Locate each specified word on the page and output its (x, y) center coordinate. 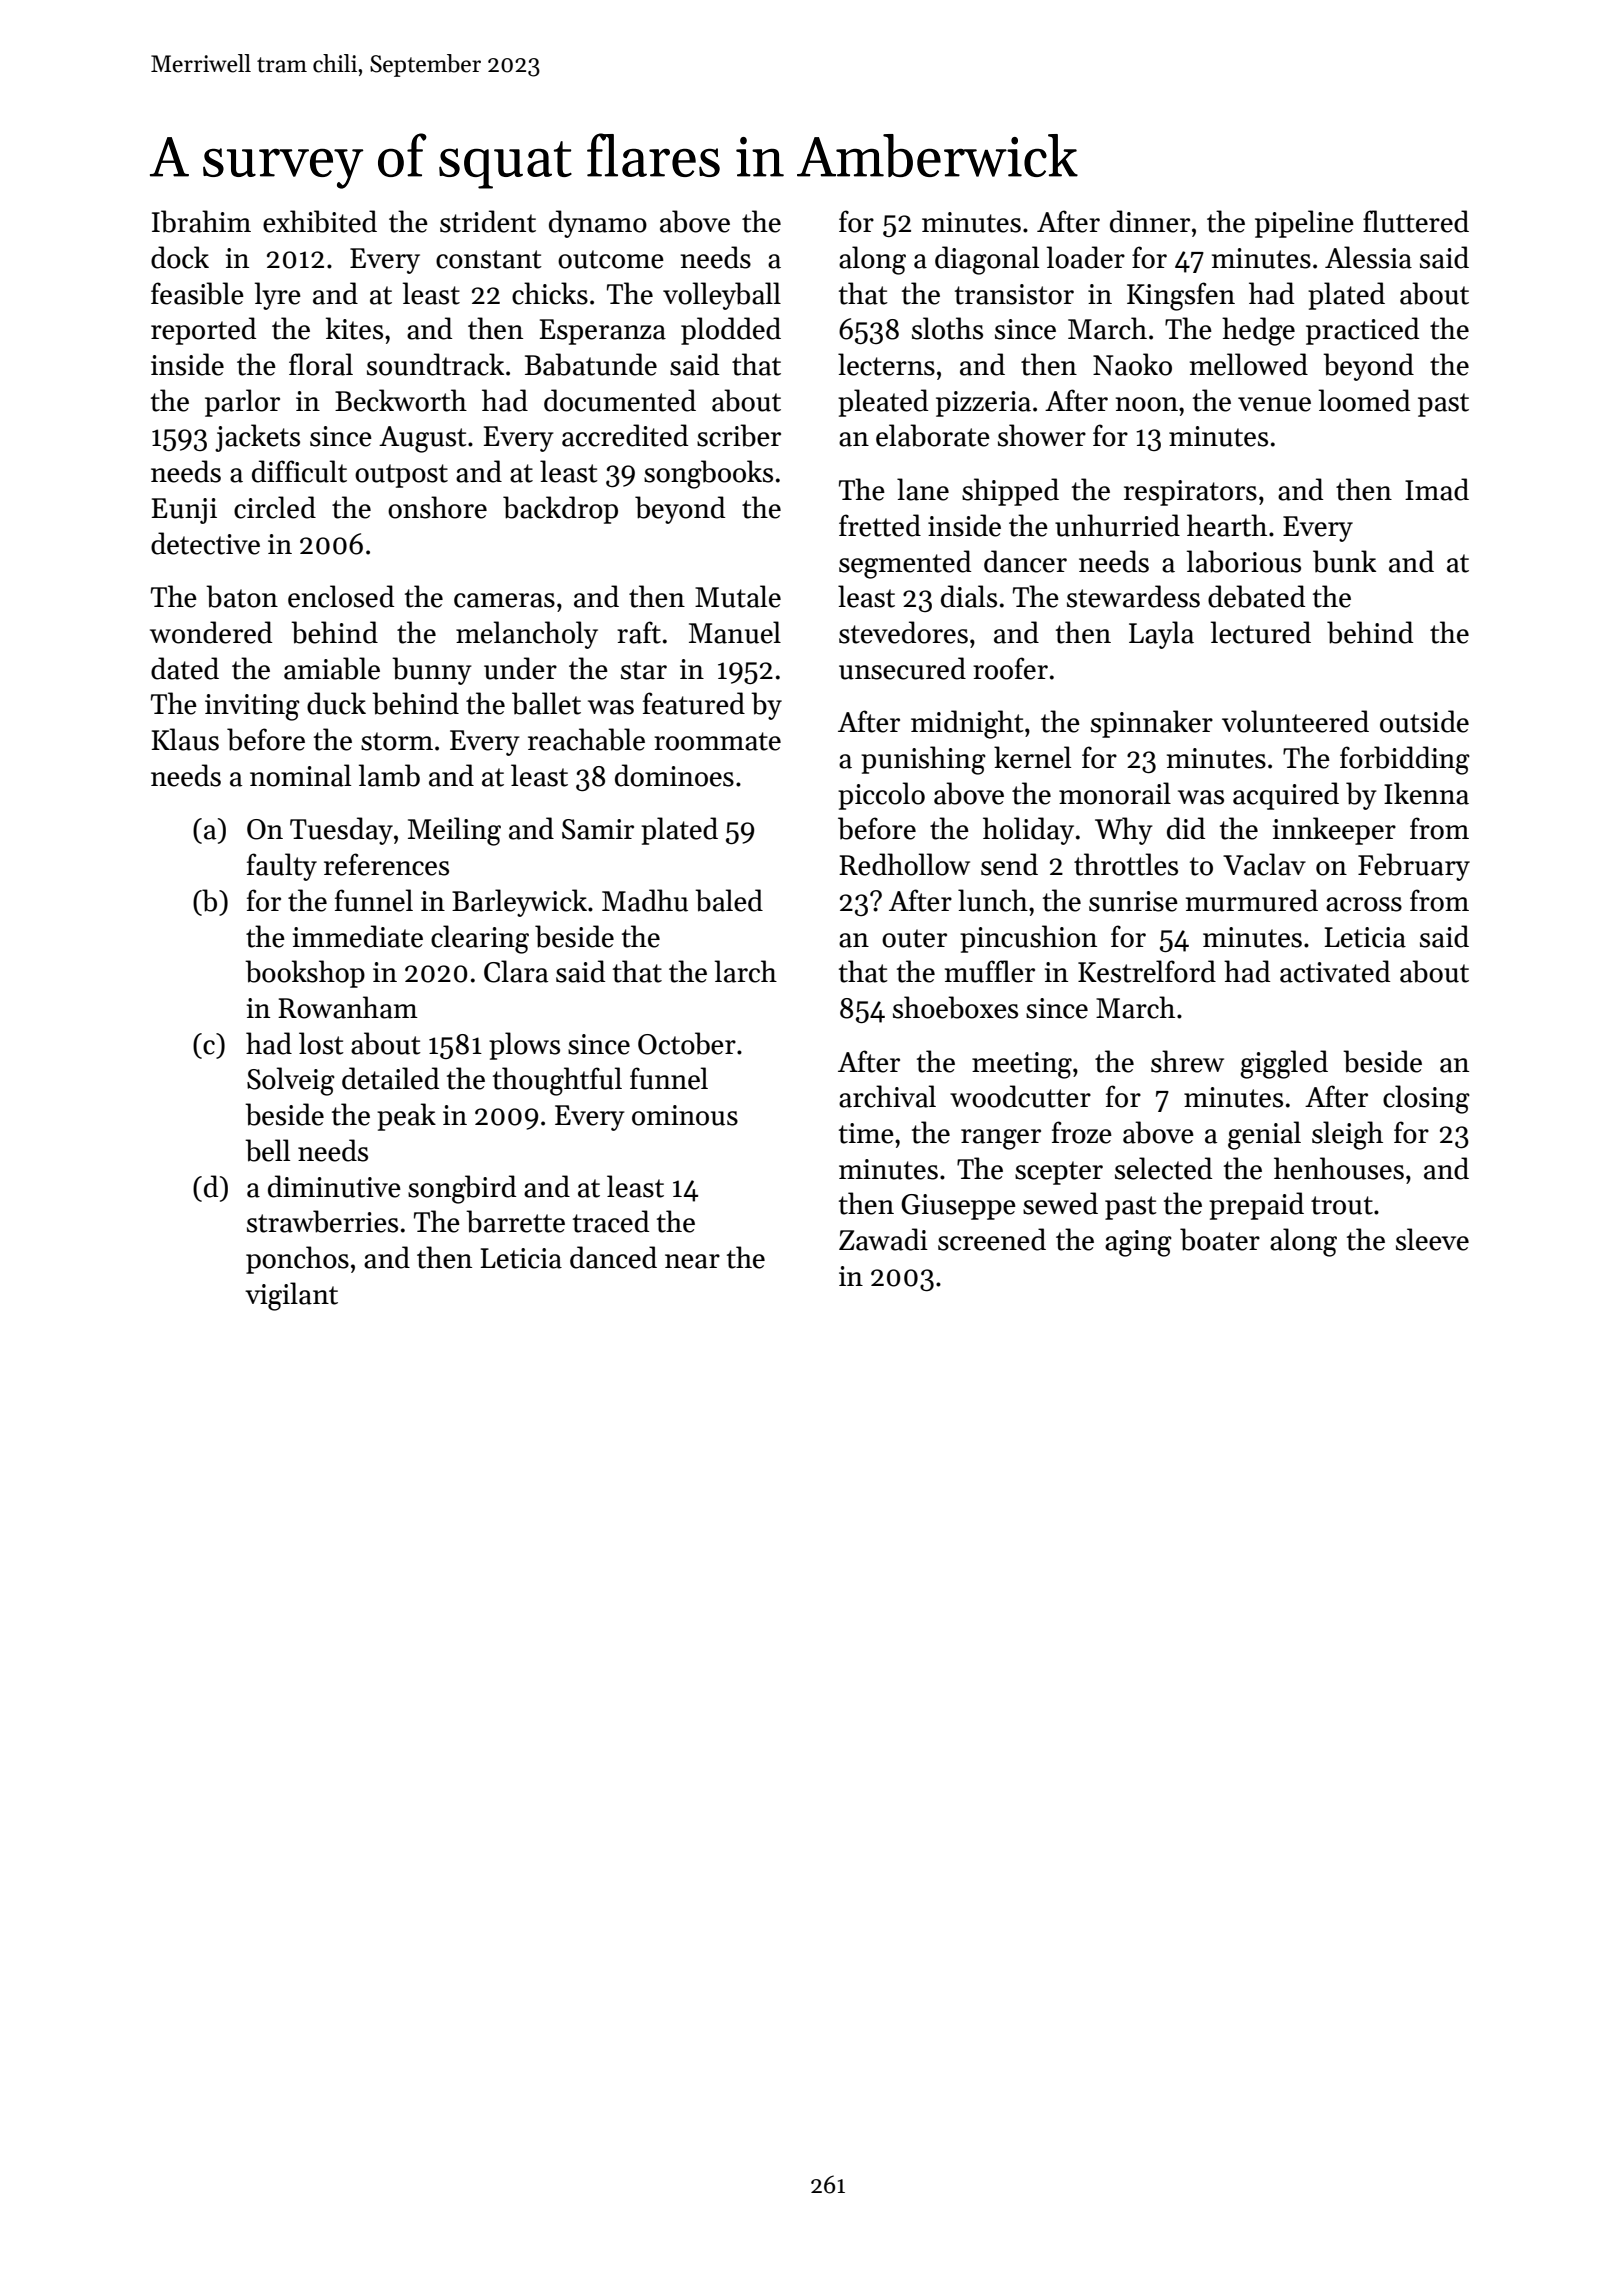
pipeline (1304, 224)
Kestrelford (1147, 971)
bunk (1344, 561)
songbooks (708, 474)
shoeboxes (955, 1007)
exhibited (320, 221)
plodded (731, 331)
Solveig (291, 1081)
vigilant (291, 1296)
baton (242, 596)
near (692, 1261)
